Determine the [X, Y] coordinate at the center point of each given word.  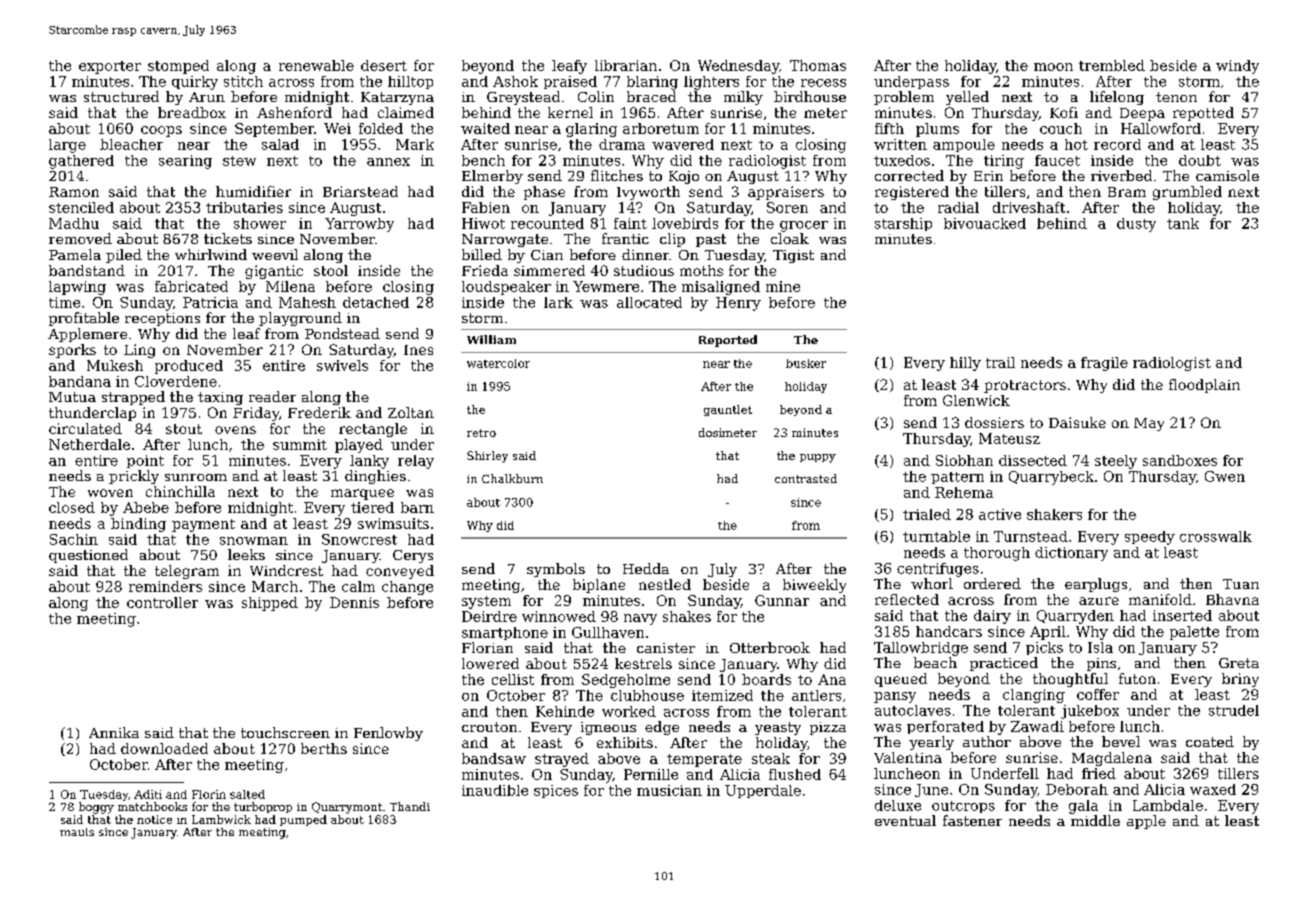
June [931, 790]
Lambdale [1168, 805]
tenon [1176, 97]
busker [806, 363]
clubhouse [647, 695]
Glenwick [976, 400]
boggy [96, 808]
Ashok [515, 81]
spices [556, 791]
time [64, 302]
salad [280, 144]
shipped [270, 604]
